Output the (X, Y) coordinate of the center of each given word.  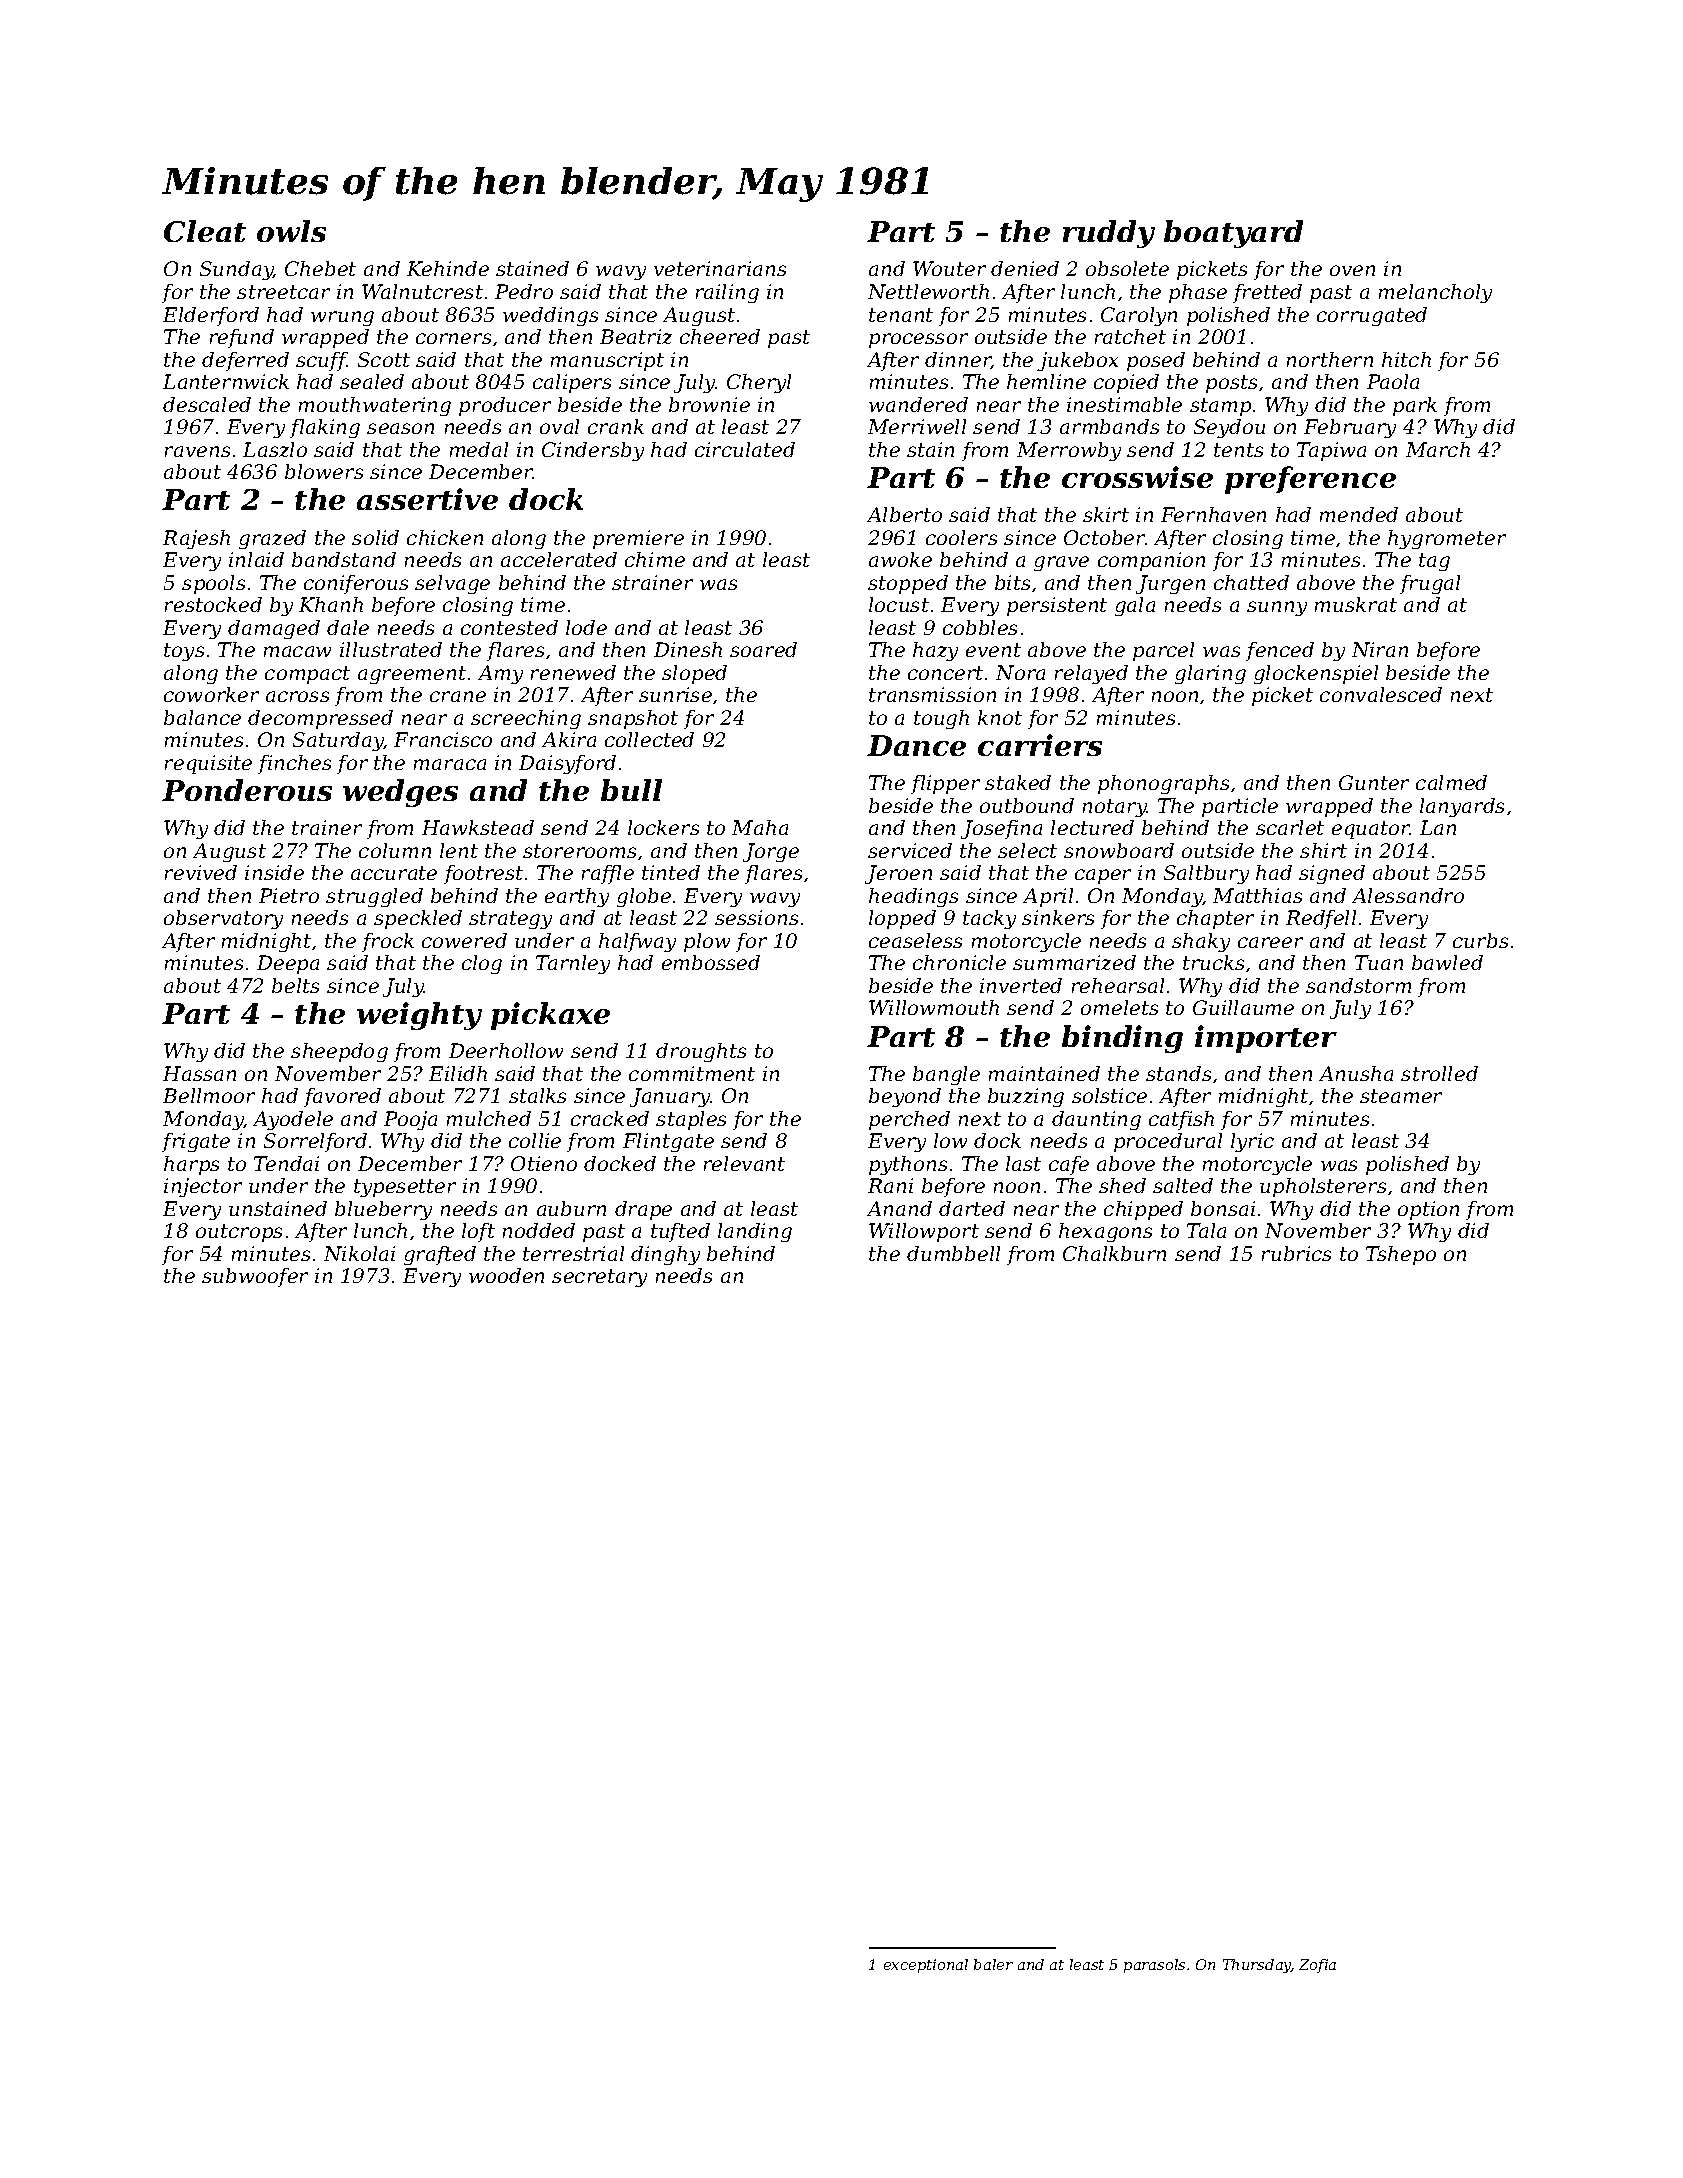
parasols (1154, 1966)
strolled (1439, 1073)
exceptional (926, 1966)
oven (1352, 270)
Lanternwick (226, 381)
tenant (901, 315)
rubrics (1296, 1253)
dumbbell (953, 1253)
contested (509, 627)
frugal (1430, 584)
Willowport (924, 1232)
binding (1122, 1039)
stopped (908, 584)
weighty (419, 1016)
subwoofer (255, 1277)
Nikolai (359, 1253)
